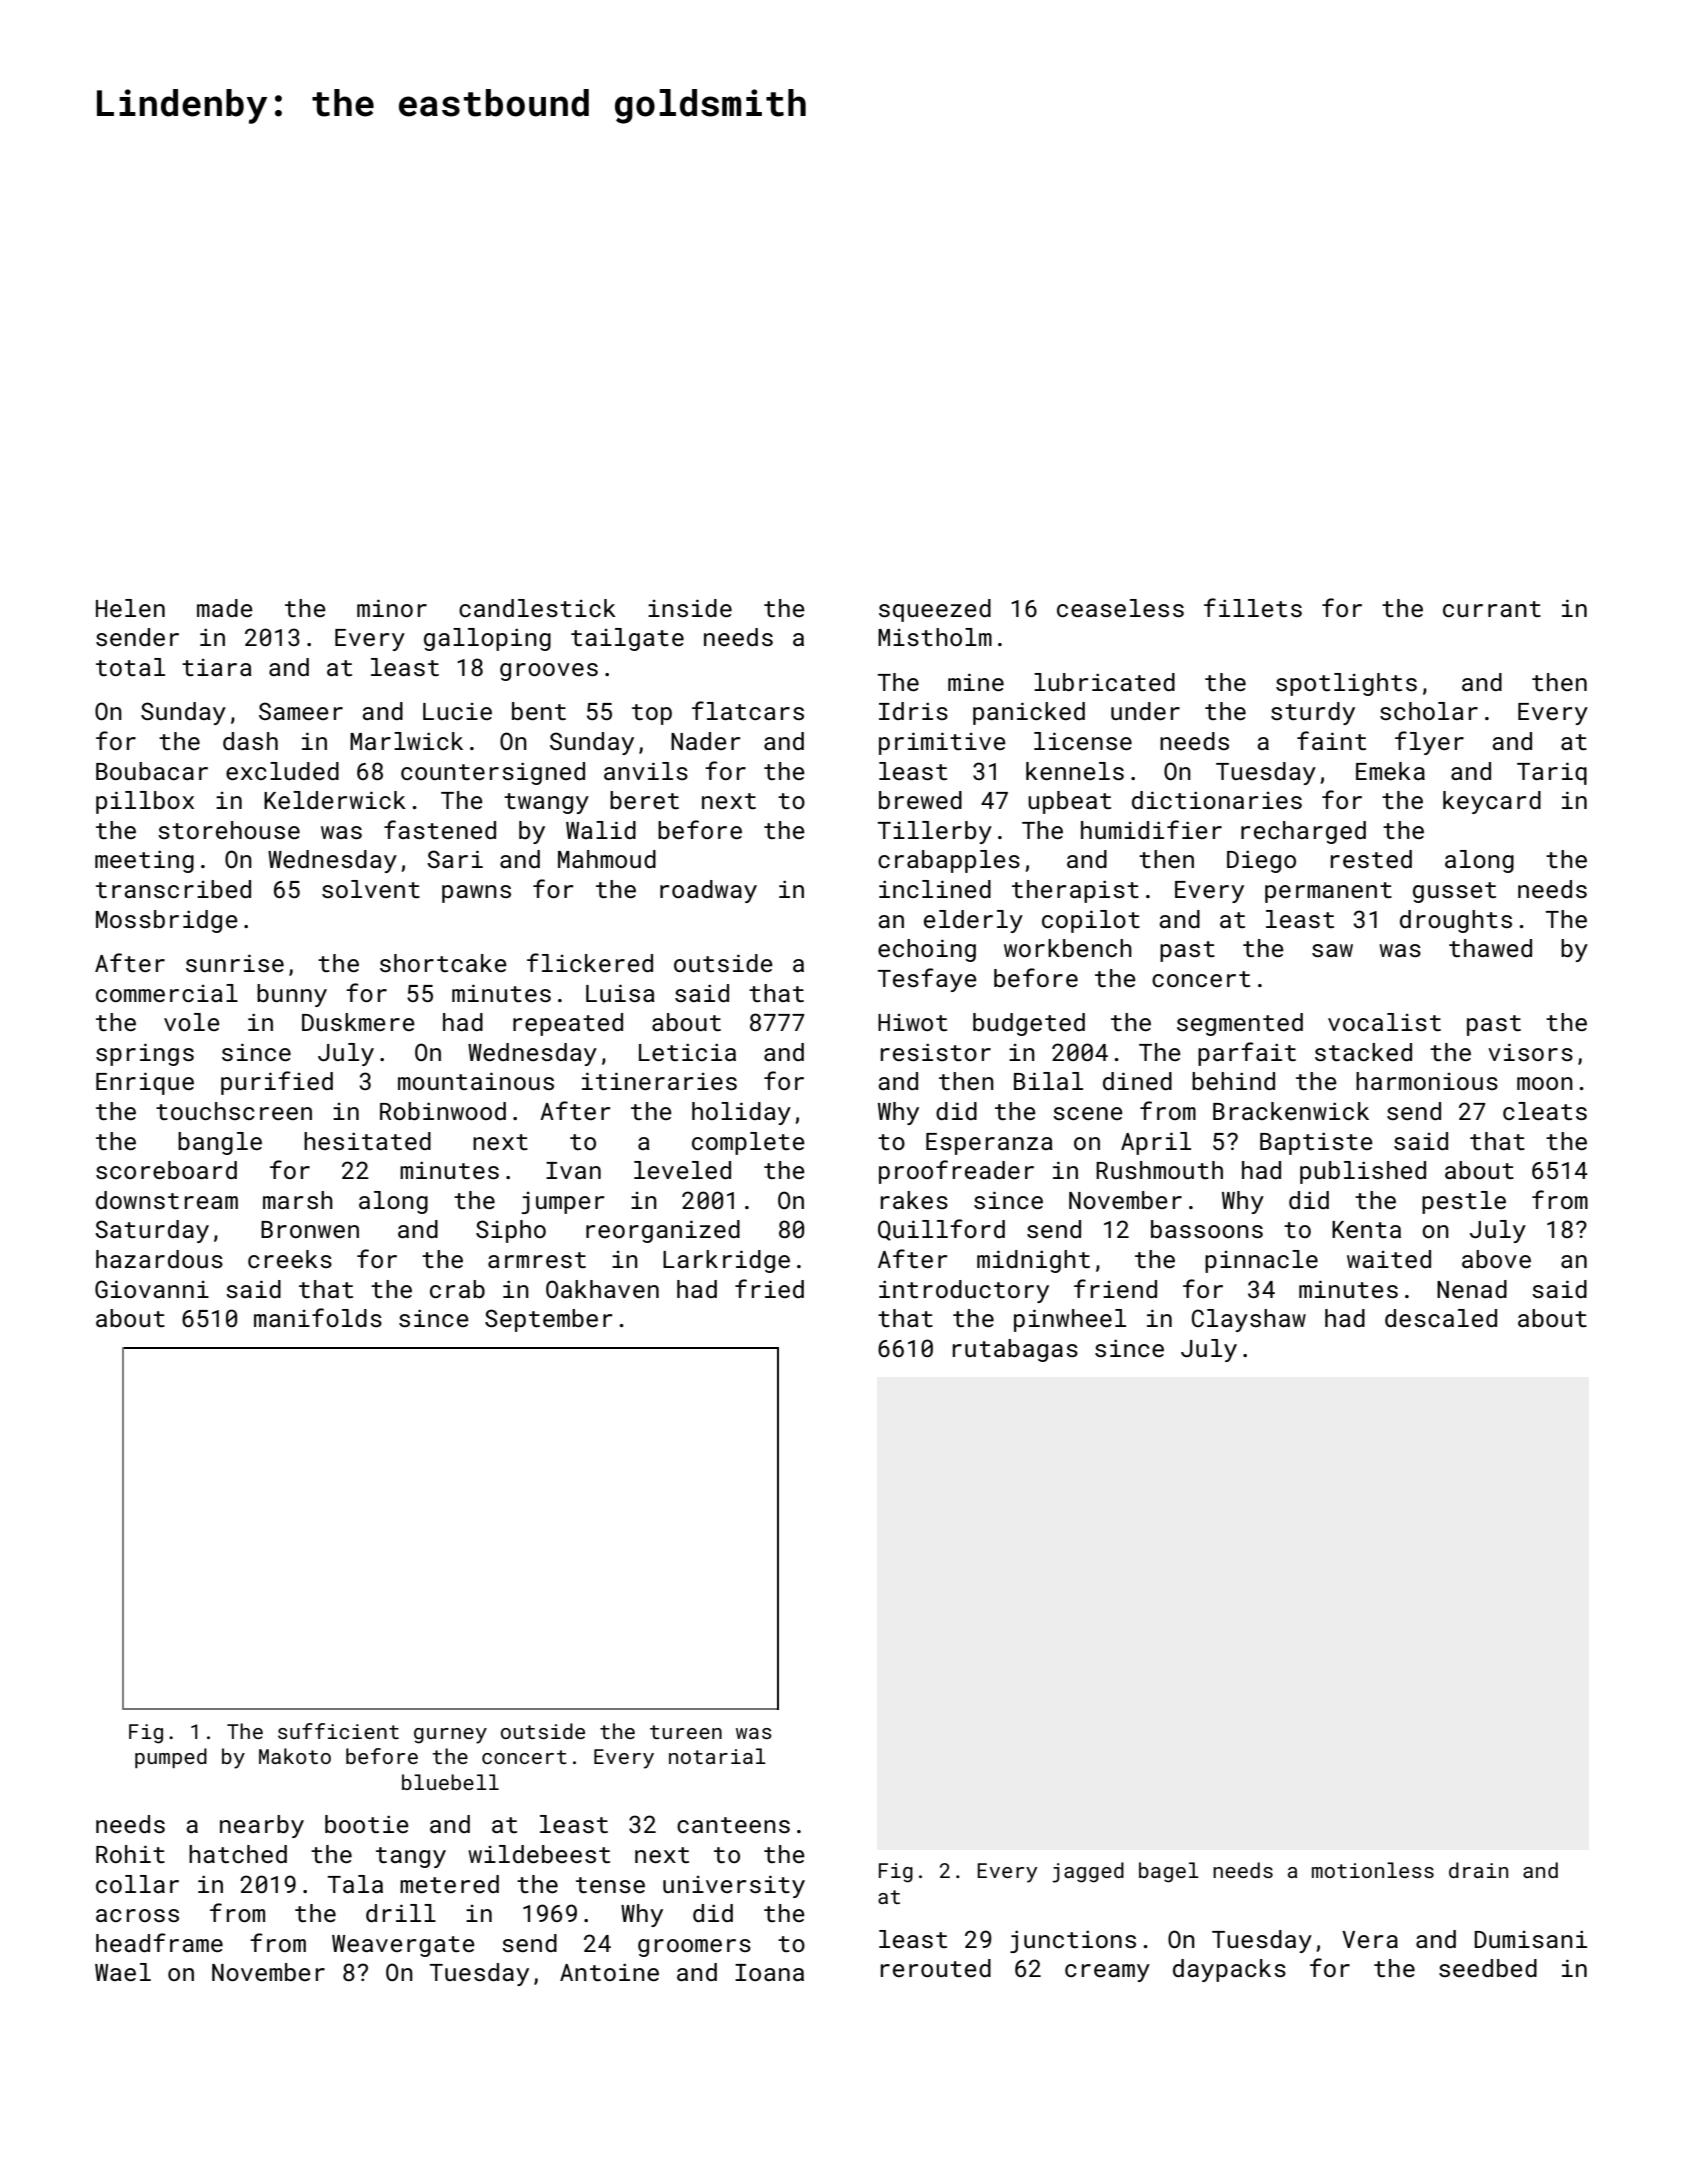  Describe the element at coordinates (1253, 607) in the page. I see `fillets` at that location.
